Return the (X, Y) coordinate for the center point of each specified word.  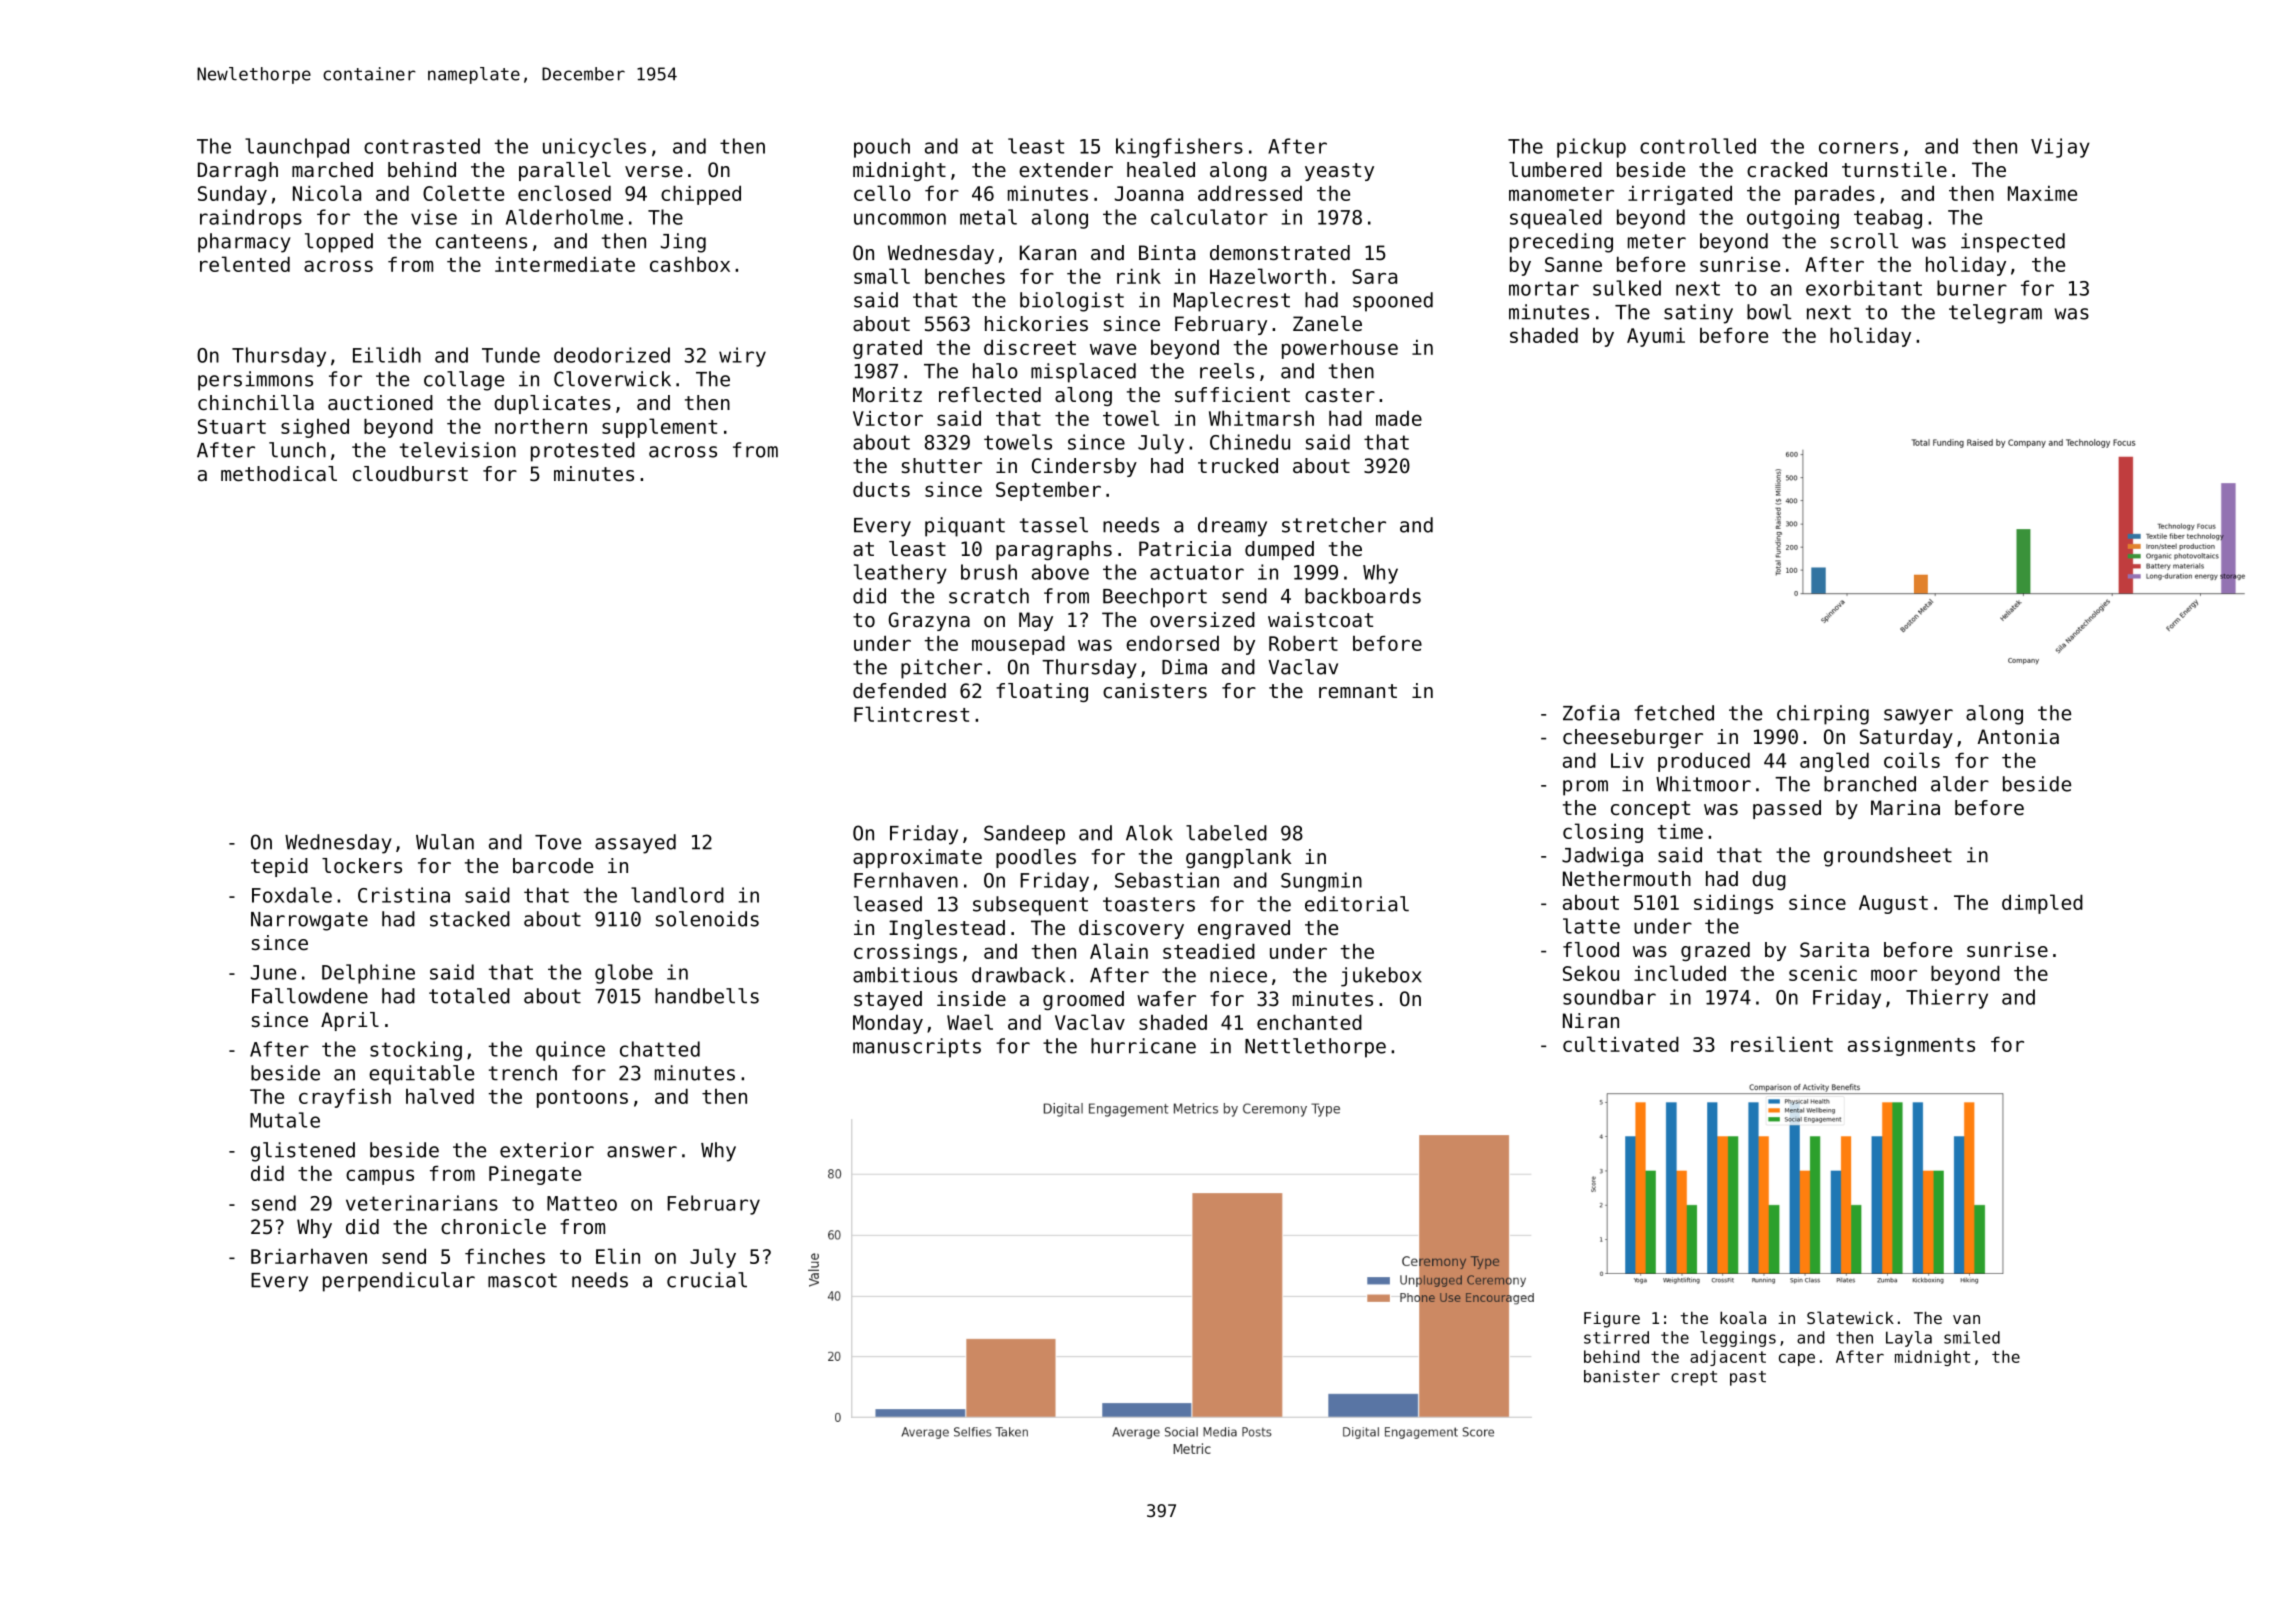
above (1060, 572)
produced (1704, 762)
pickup (1591, 148)
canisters (1155, 691)
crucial (707, 1280)
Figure (1612, 1319)
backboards (1363, 596)
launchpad (297, 148)
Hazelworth (1268, 276)
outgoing (1793, 219)
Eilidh (387, 355)
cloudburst (410, 474)
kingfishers (1179, 148)
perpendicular (399, 1282)
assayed (635, 844)
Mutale (285, 1120)
